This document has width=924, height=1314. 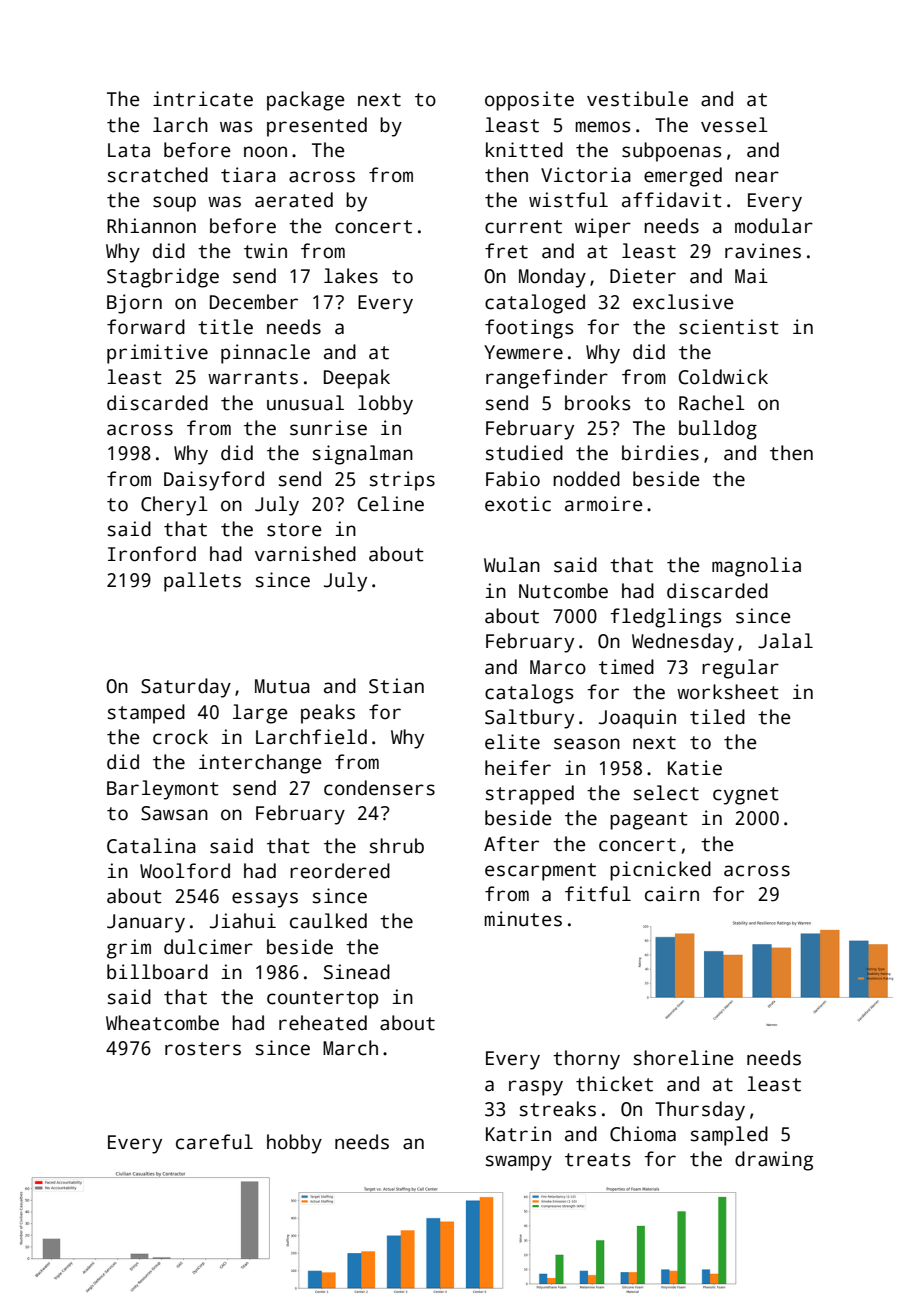 I want to click on intricate, so click(x=203, y=99).
